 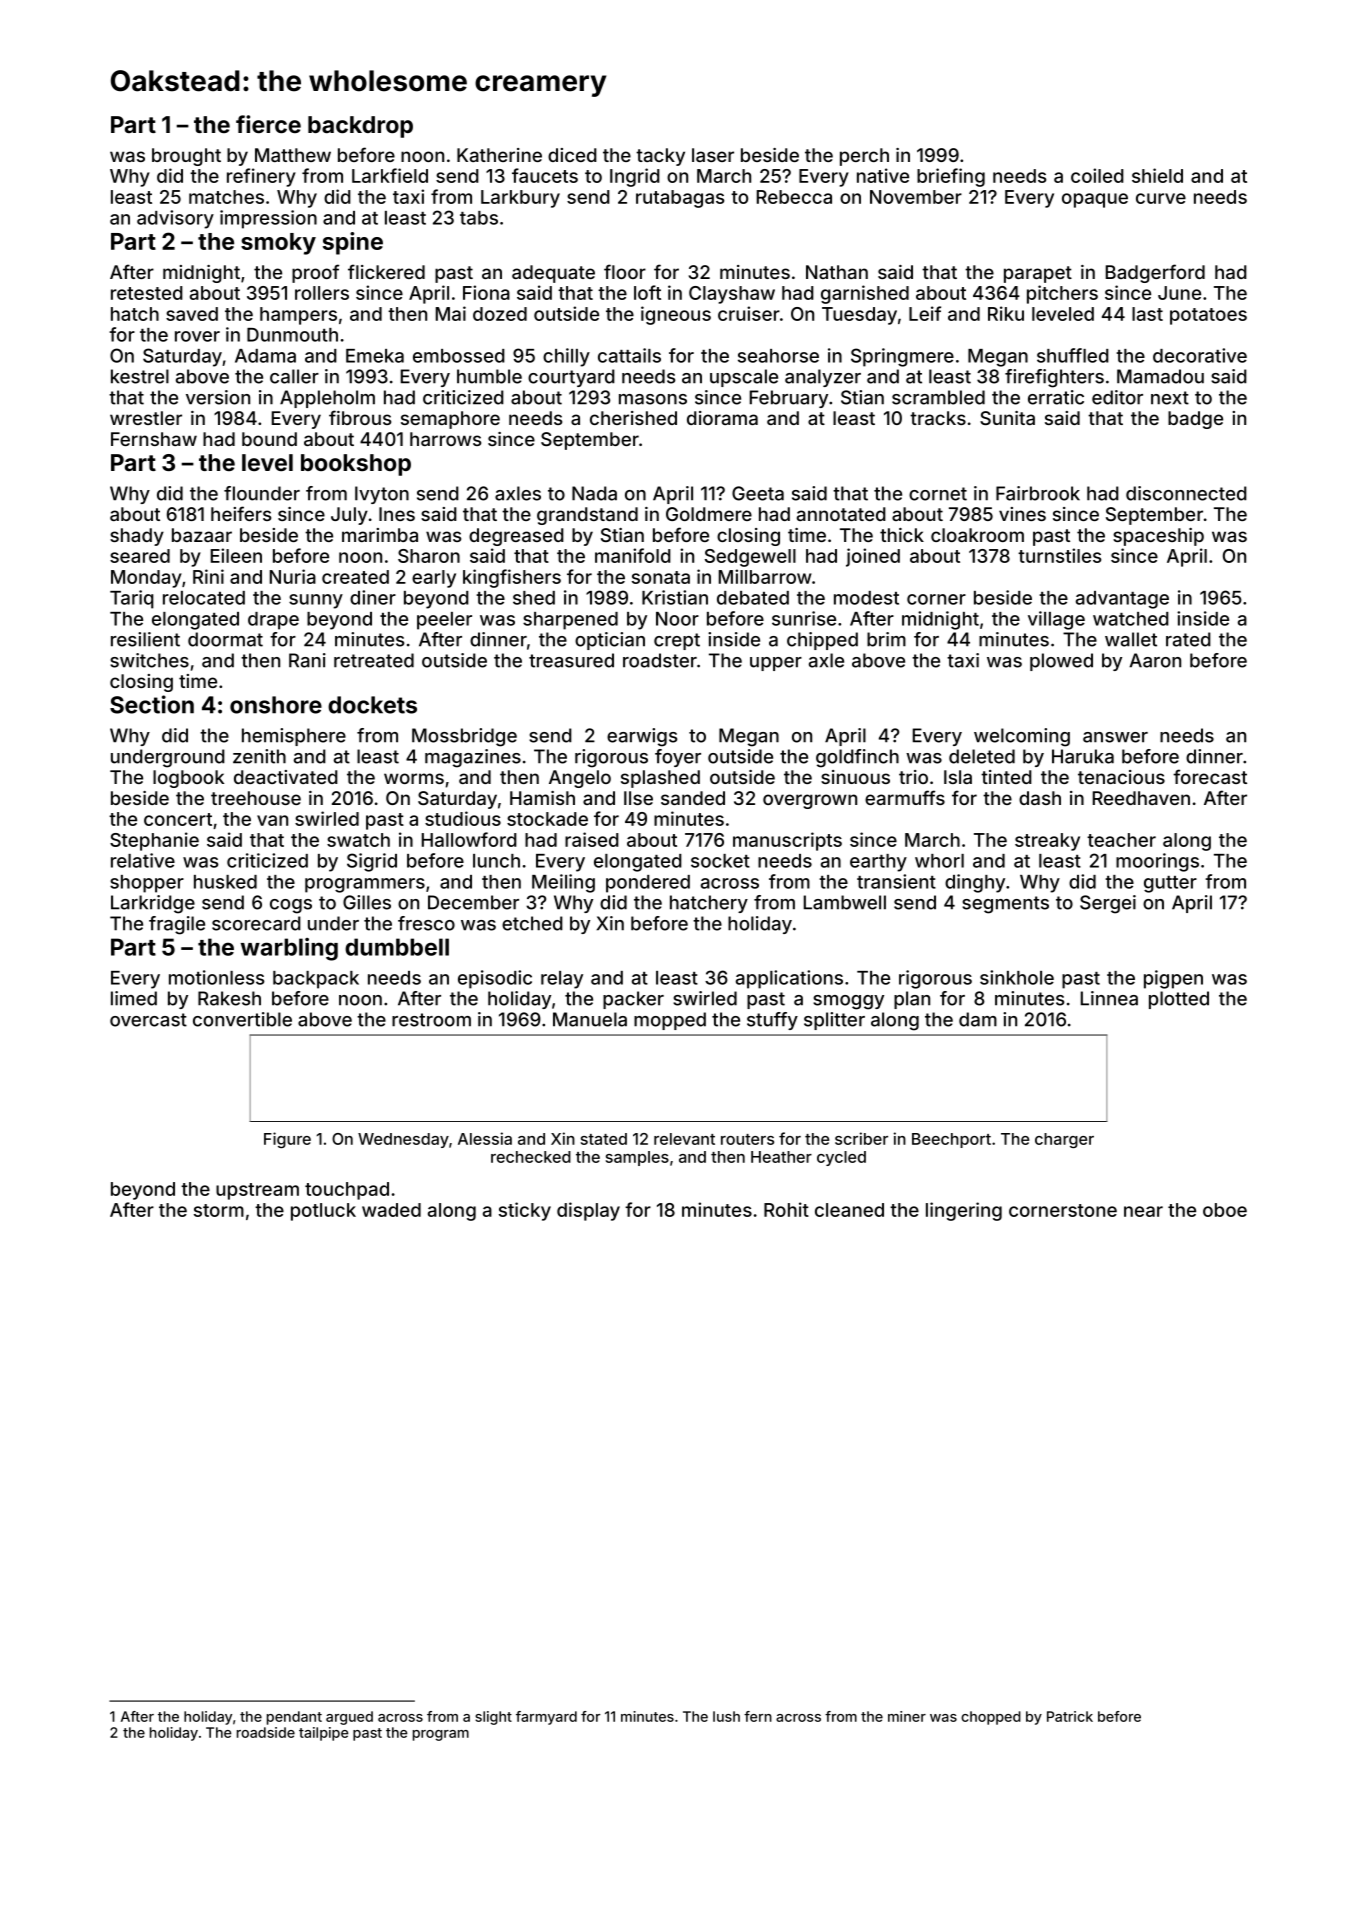 What do you see at coordinates (849, 1210) in the page?
I see `cleaned` at bounding box center [849, 1210].
